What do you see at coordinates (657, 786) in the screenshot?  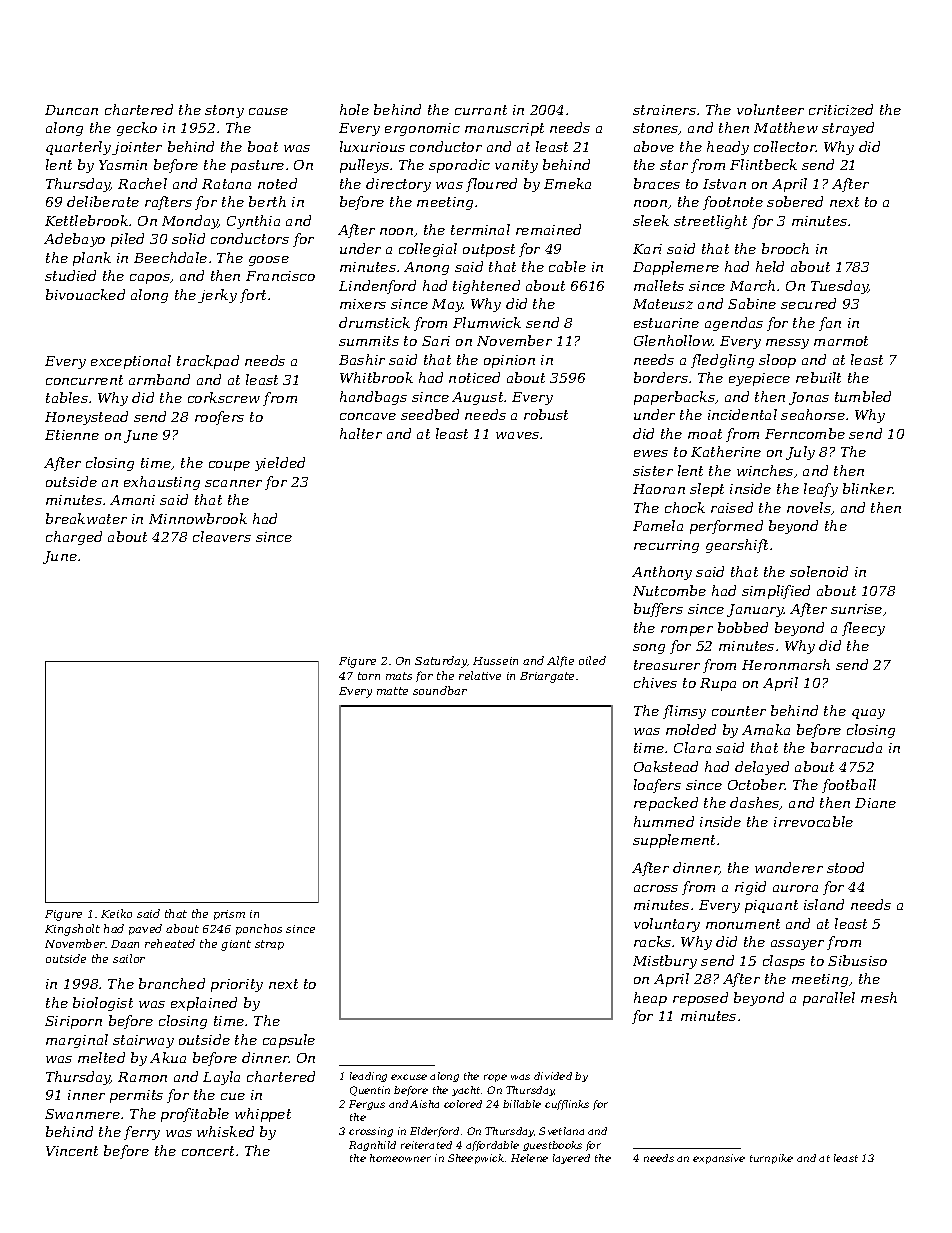 I see `loafers` at bounding box center [657, 786].
